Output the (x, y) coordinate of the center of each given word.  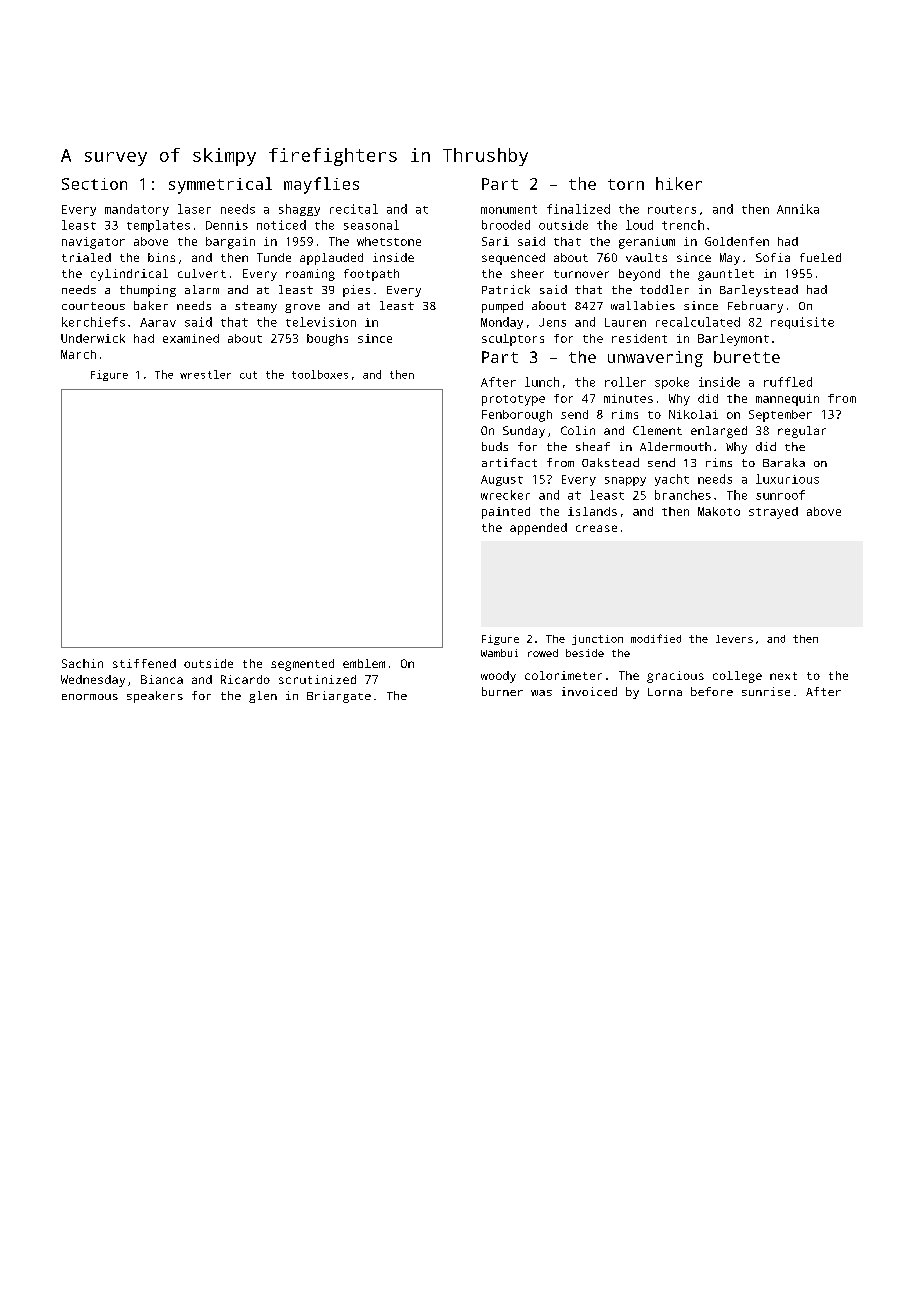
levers (734, 639)
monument (509, 209)
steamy (256, 307)
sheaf (593, 446)
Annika (798, 209)
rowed (543, 653)
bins (161, 257)
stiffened (144, 663)
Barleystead (759, 291)
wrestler (205, 374)
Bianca (162, 679)
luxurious (787, 479)
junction (597, 640)
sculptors (513, 340)
